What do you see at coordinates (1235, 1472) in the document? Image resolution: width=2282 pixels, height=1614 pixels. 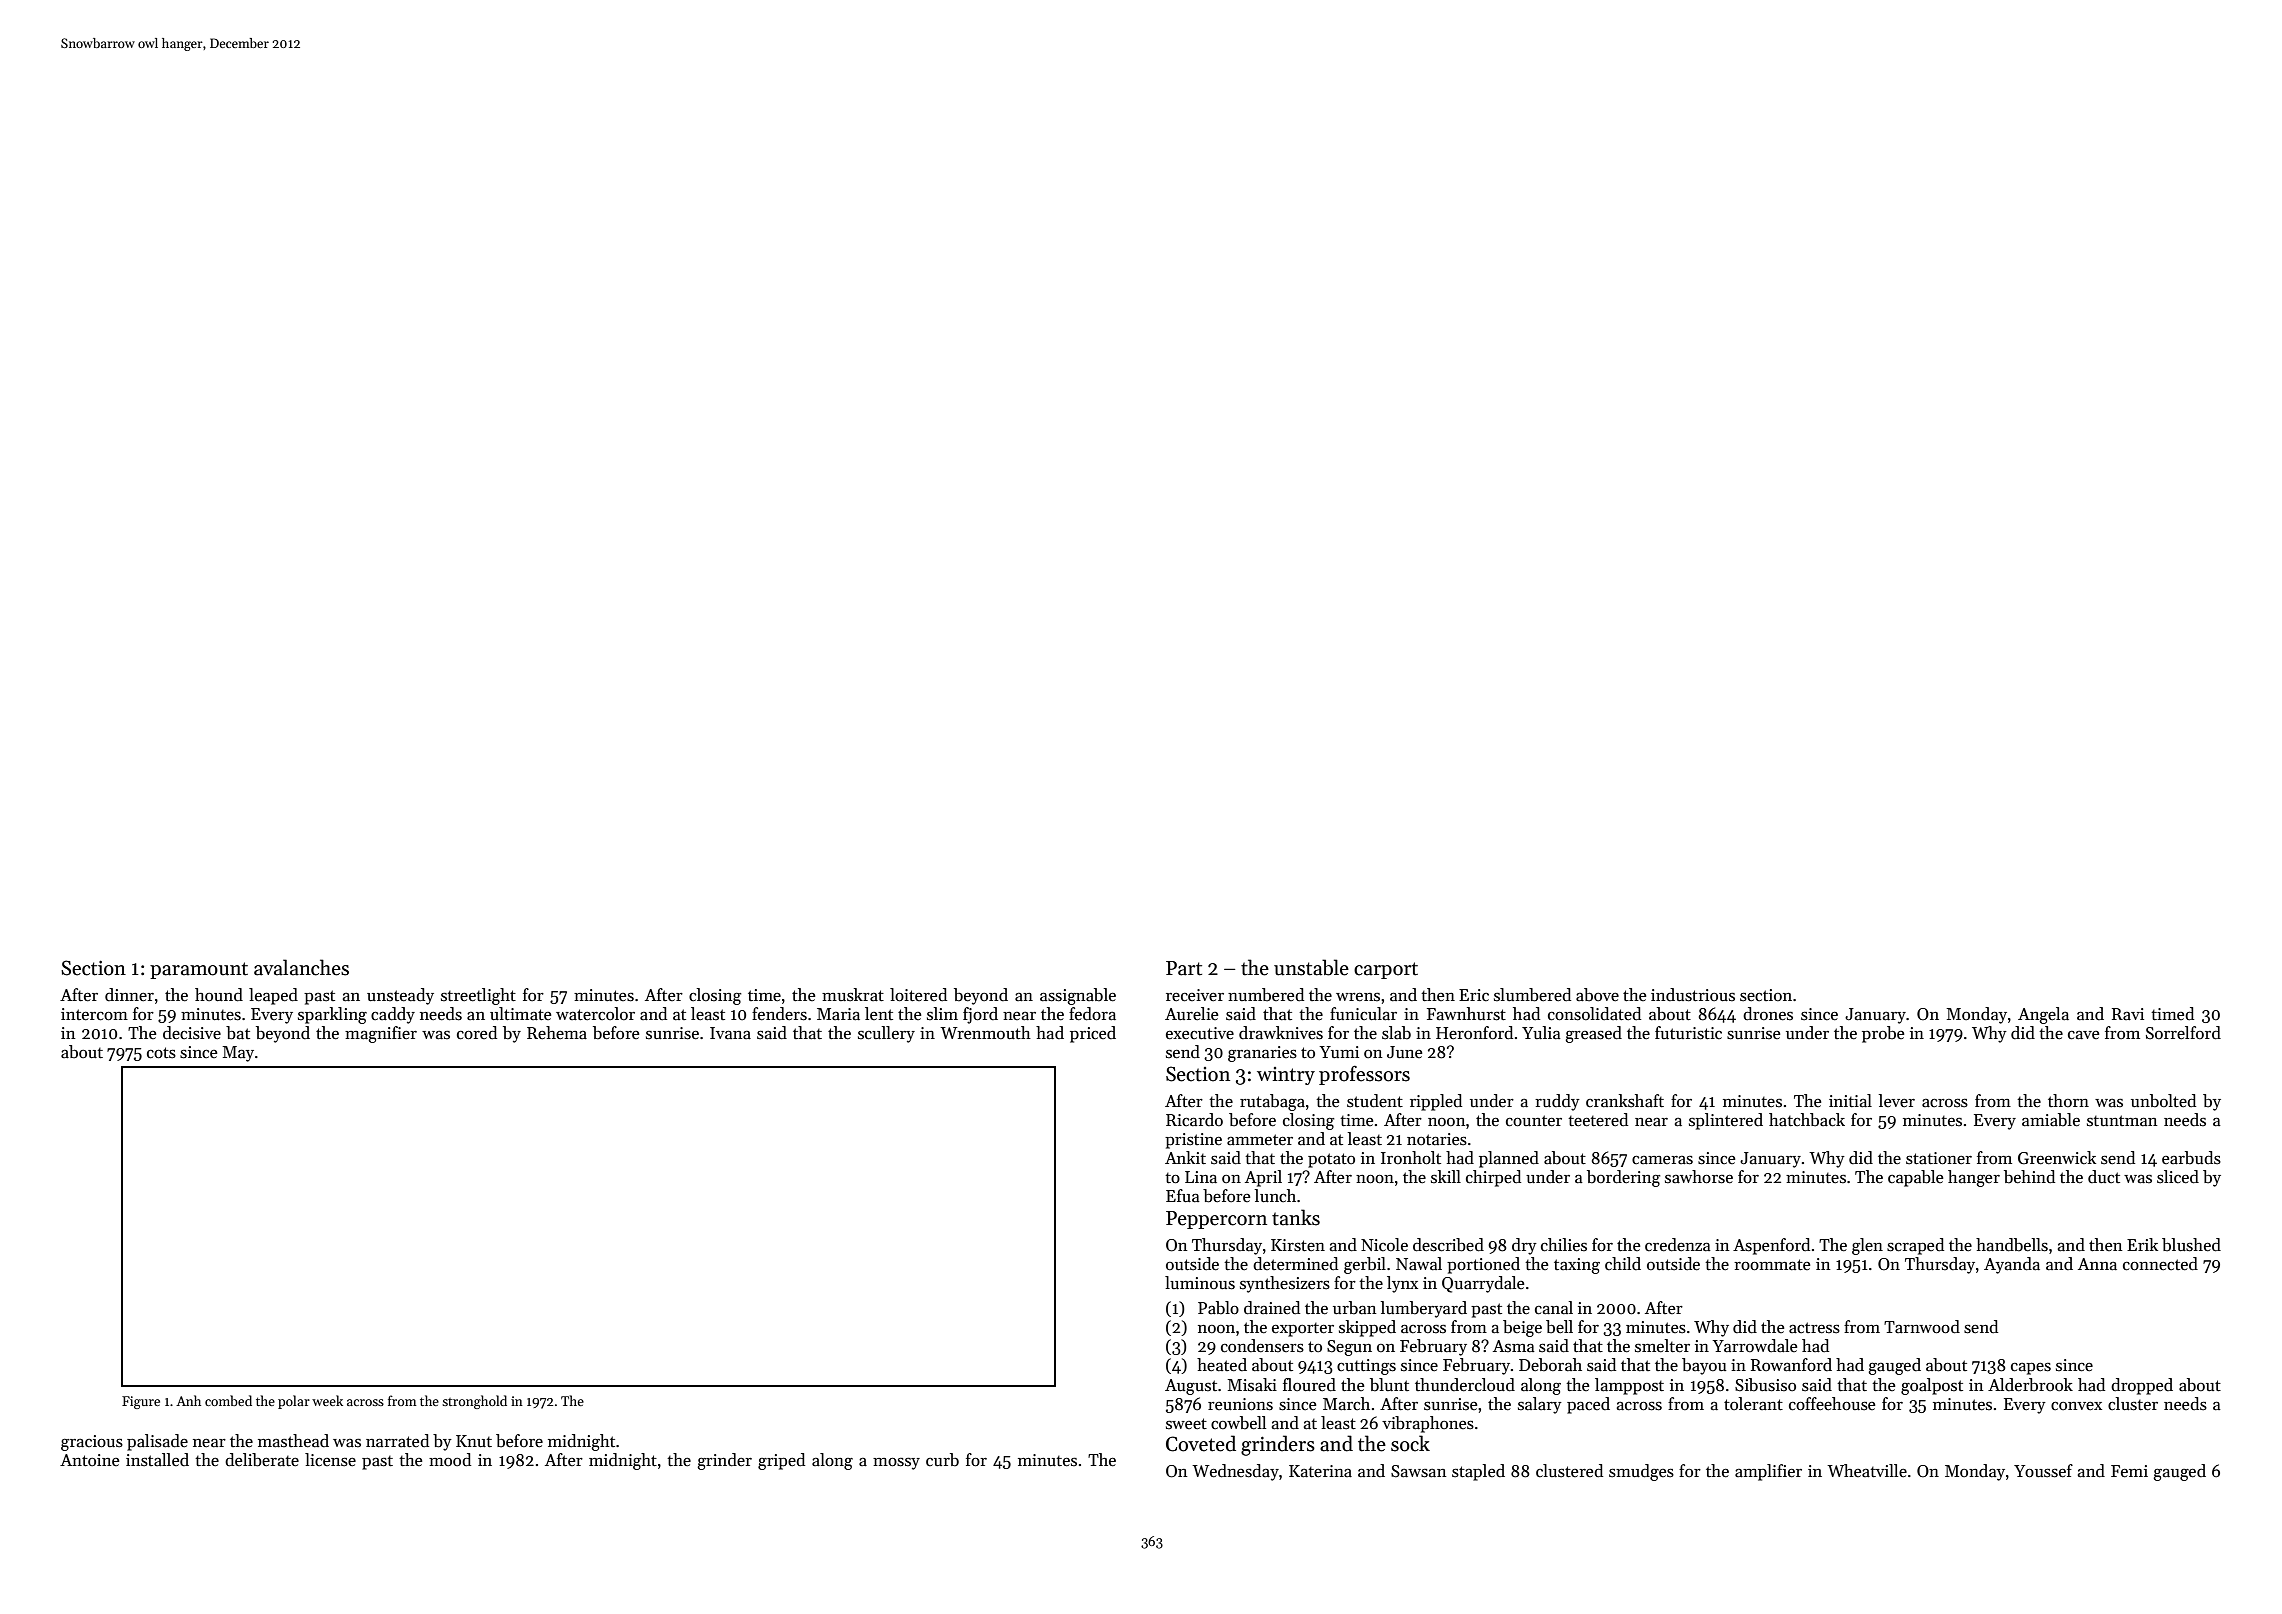 I see `Wednesday` at bounding box center [1235, 1472].
